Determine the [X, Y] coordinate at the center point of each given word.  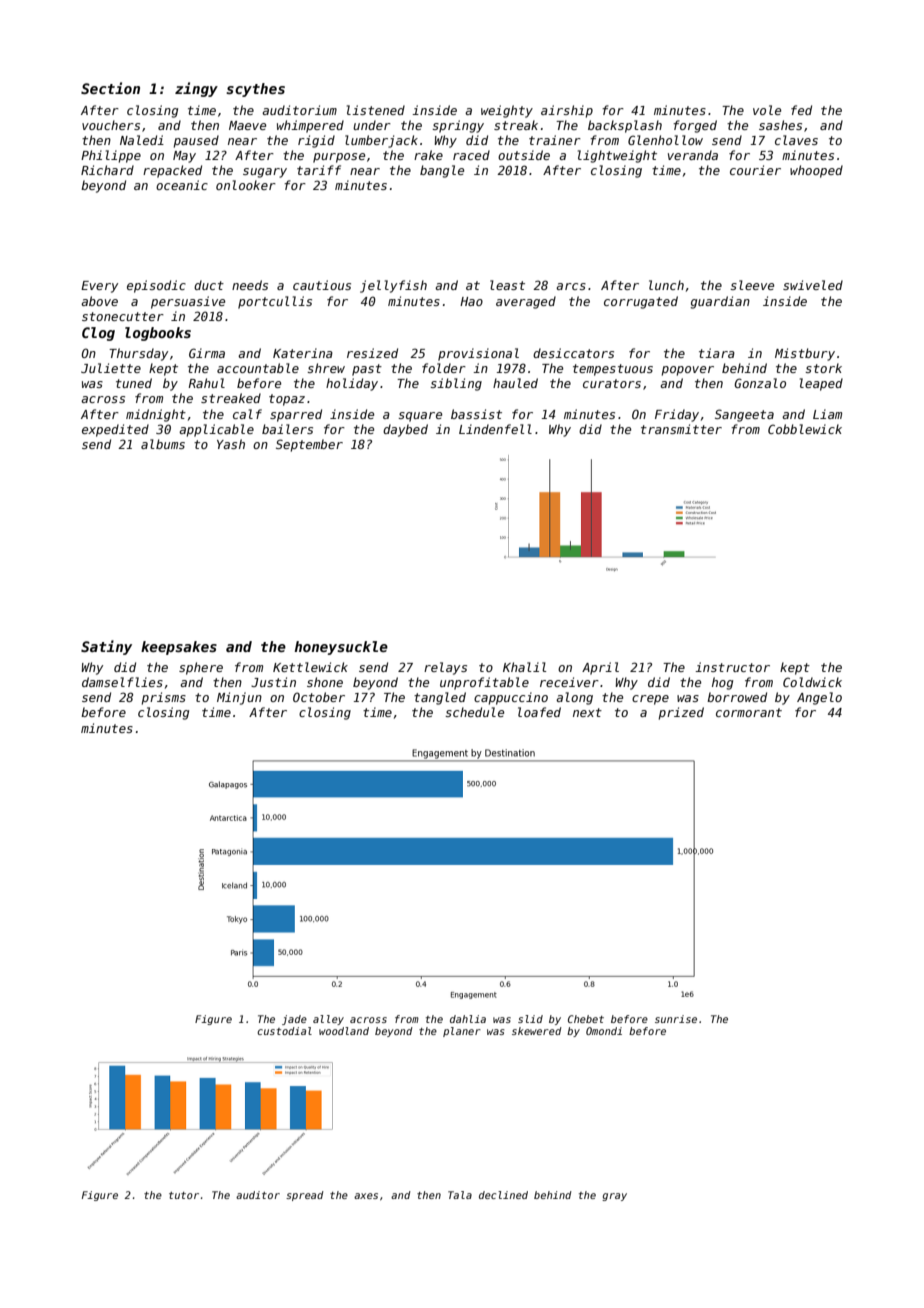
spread [305, 1196]
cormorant [749, 712]
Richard [107, 170]
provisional [478, 354]
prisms [164, 698]
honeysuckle [341, 648]
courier [755, 170]
